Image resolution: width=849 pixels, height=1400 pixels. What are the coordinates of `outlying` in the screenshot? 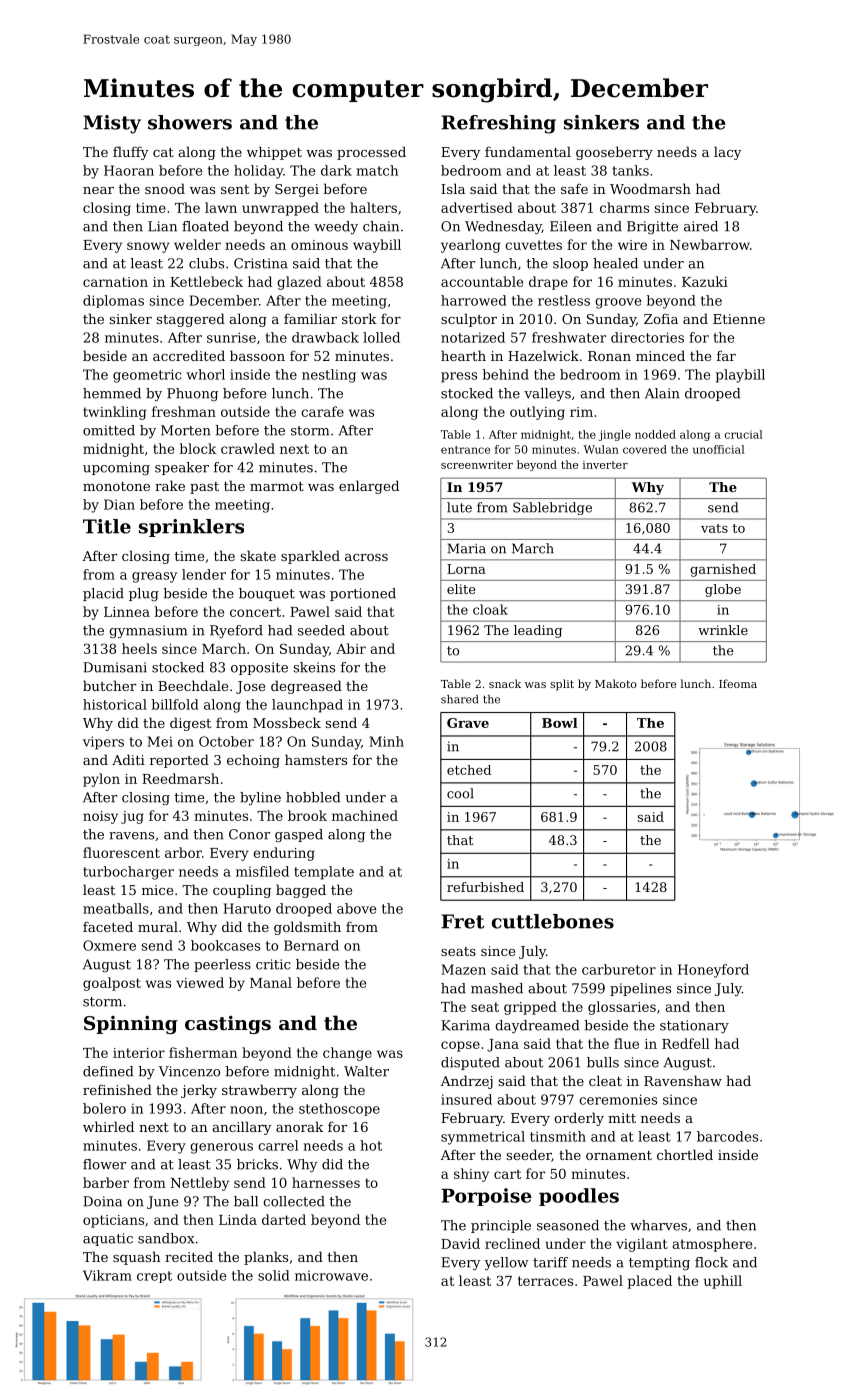 It's located at (537, 413).
